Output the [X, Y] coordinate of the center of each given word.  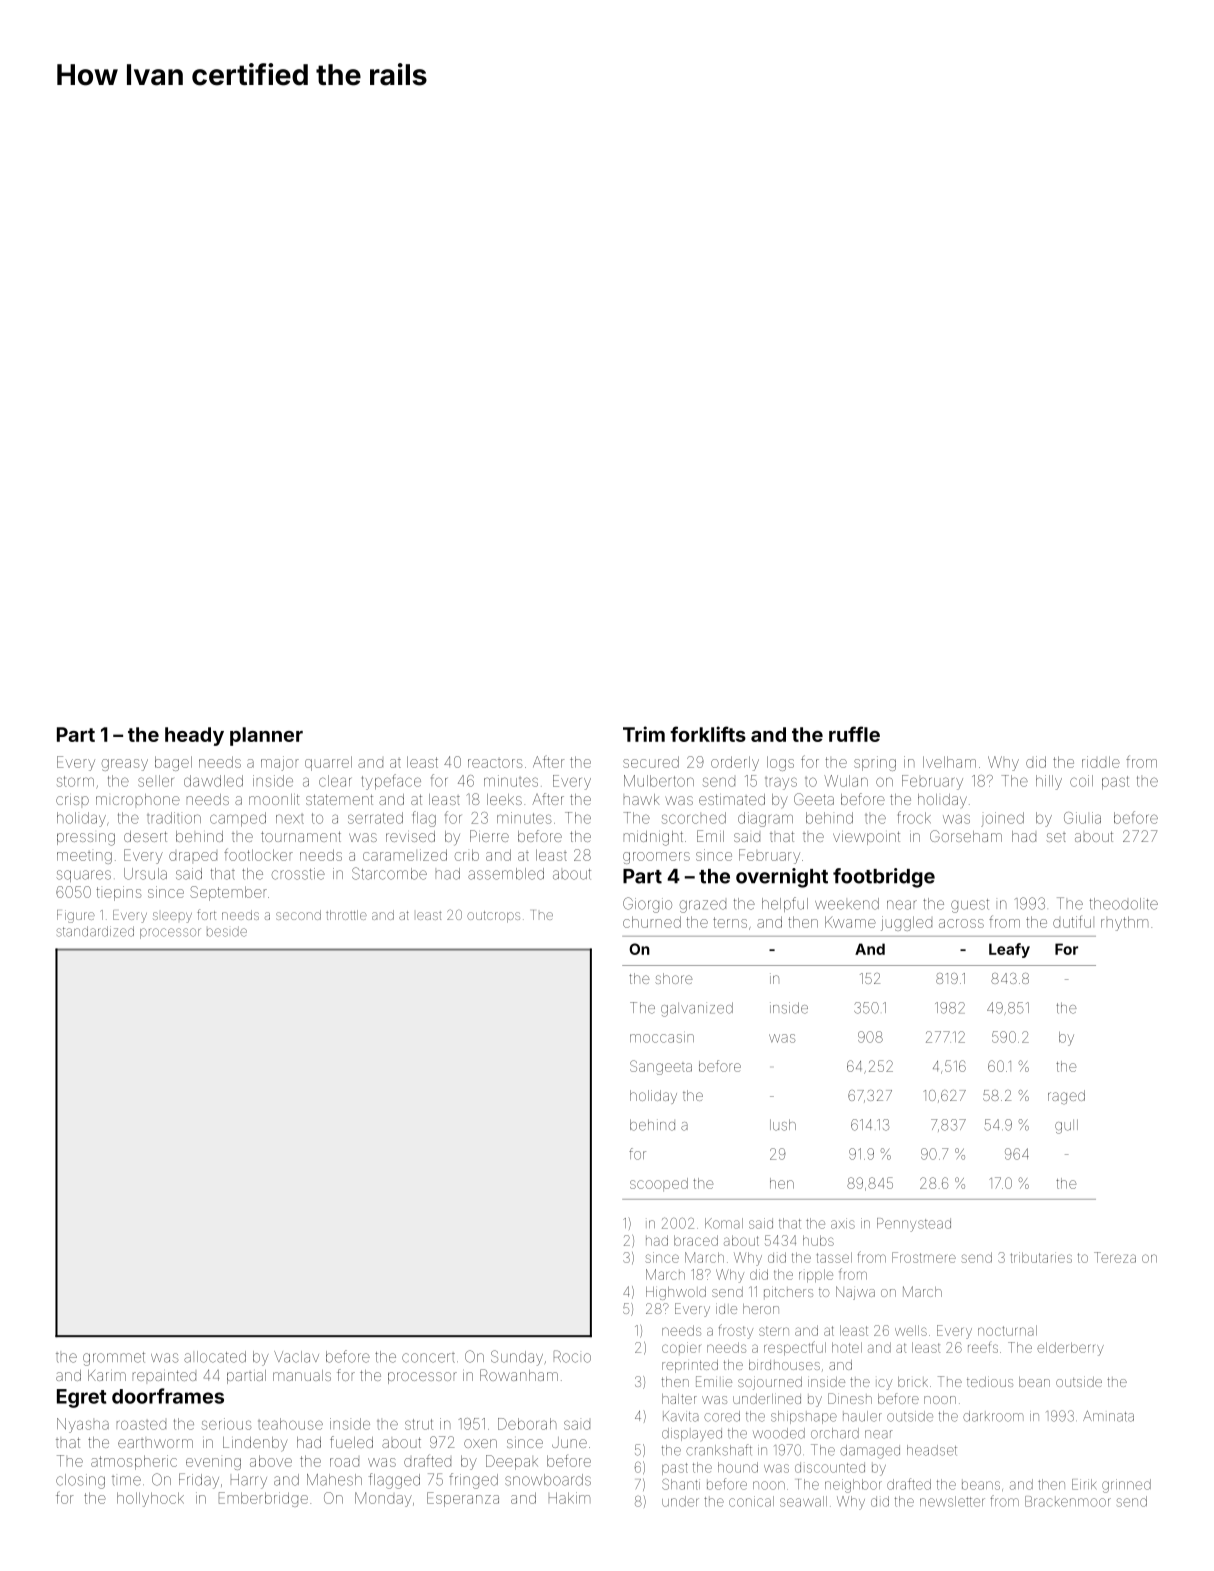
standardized [95, 931]
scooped [659, 1184]
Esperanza [463, 1499]
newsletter [952, 1501]
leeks [504, 799]
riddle [1101, 762]
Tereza [1115, 1257]
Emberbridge [263, 1499]
